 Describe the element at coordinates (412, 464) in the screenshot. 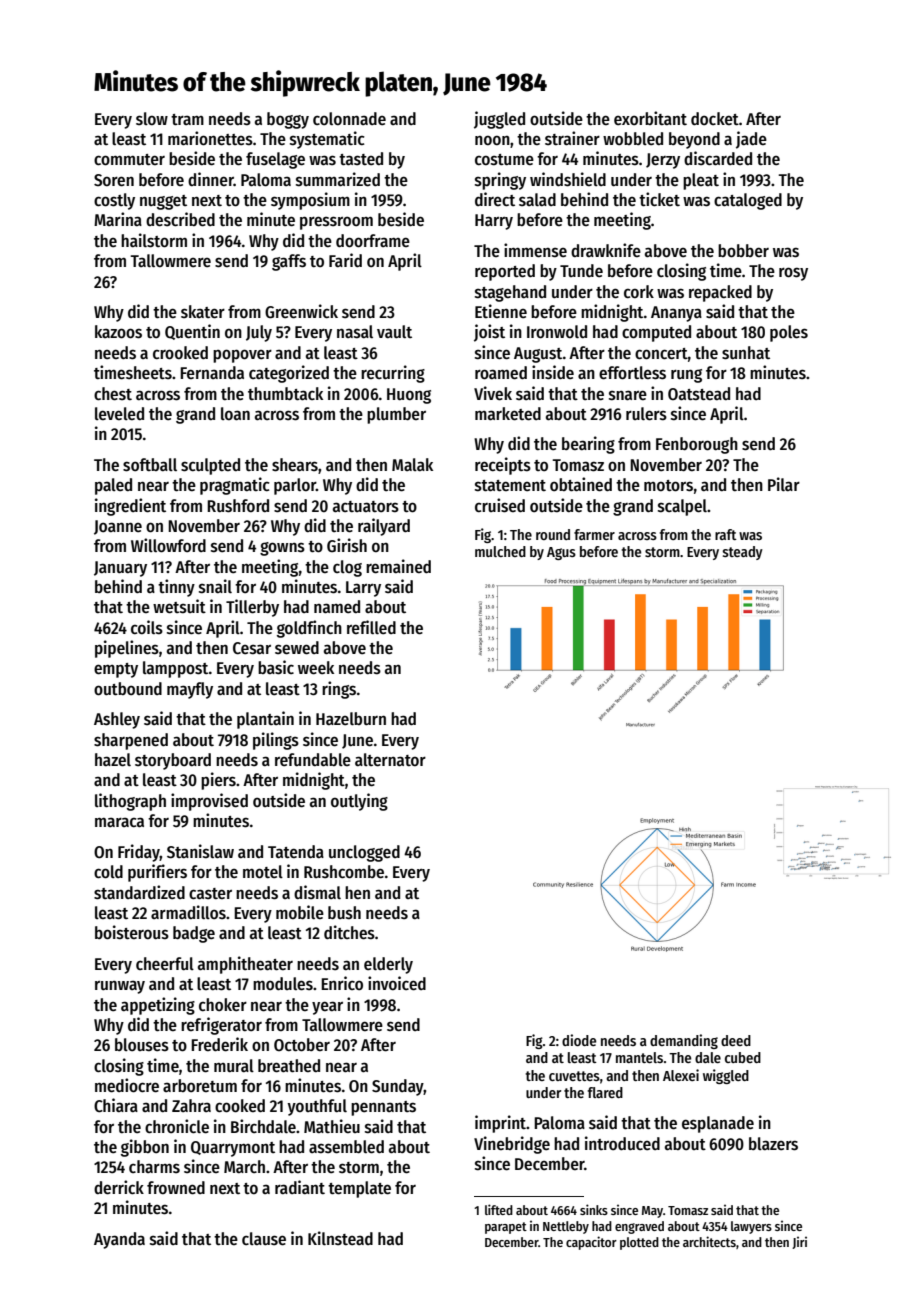

I see `Malak` at that location.
